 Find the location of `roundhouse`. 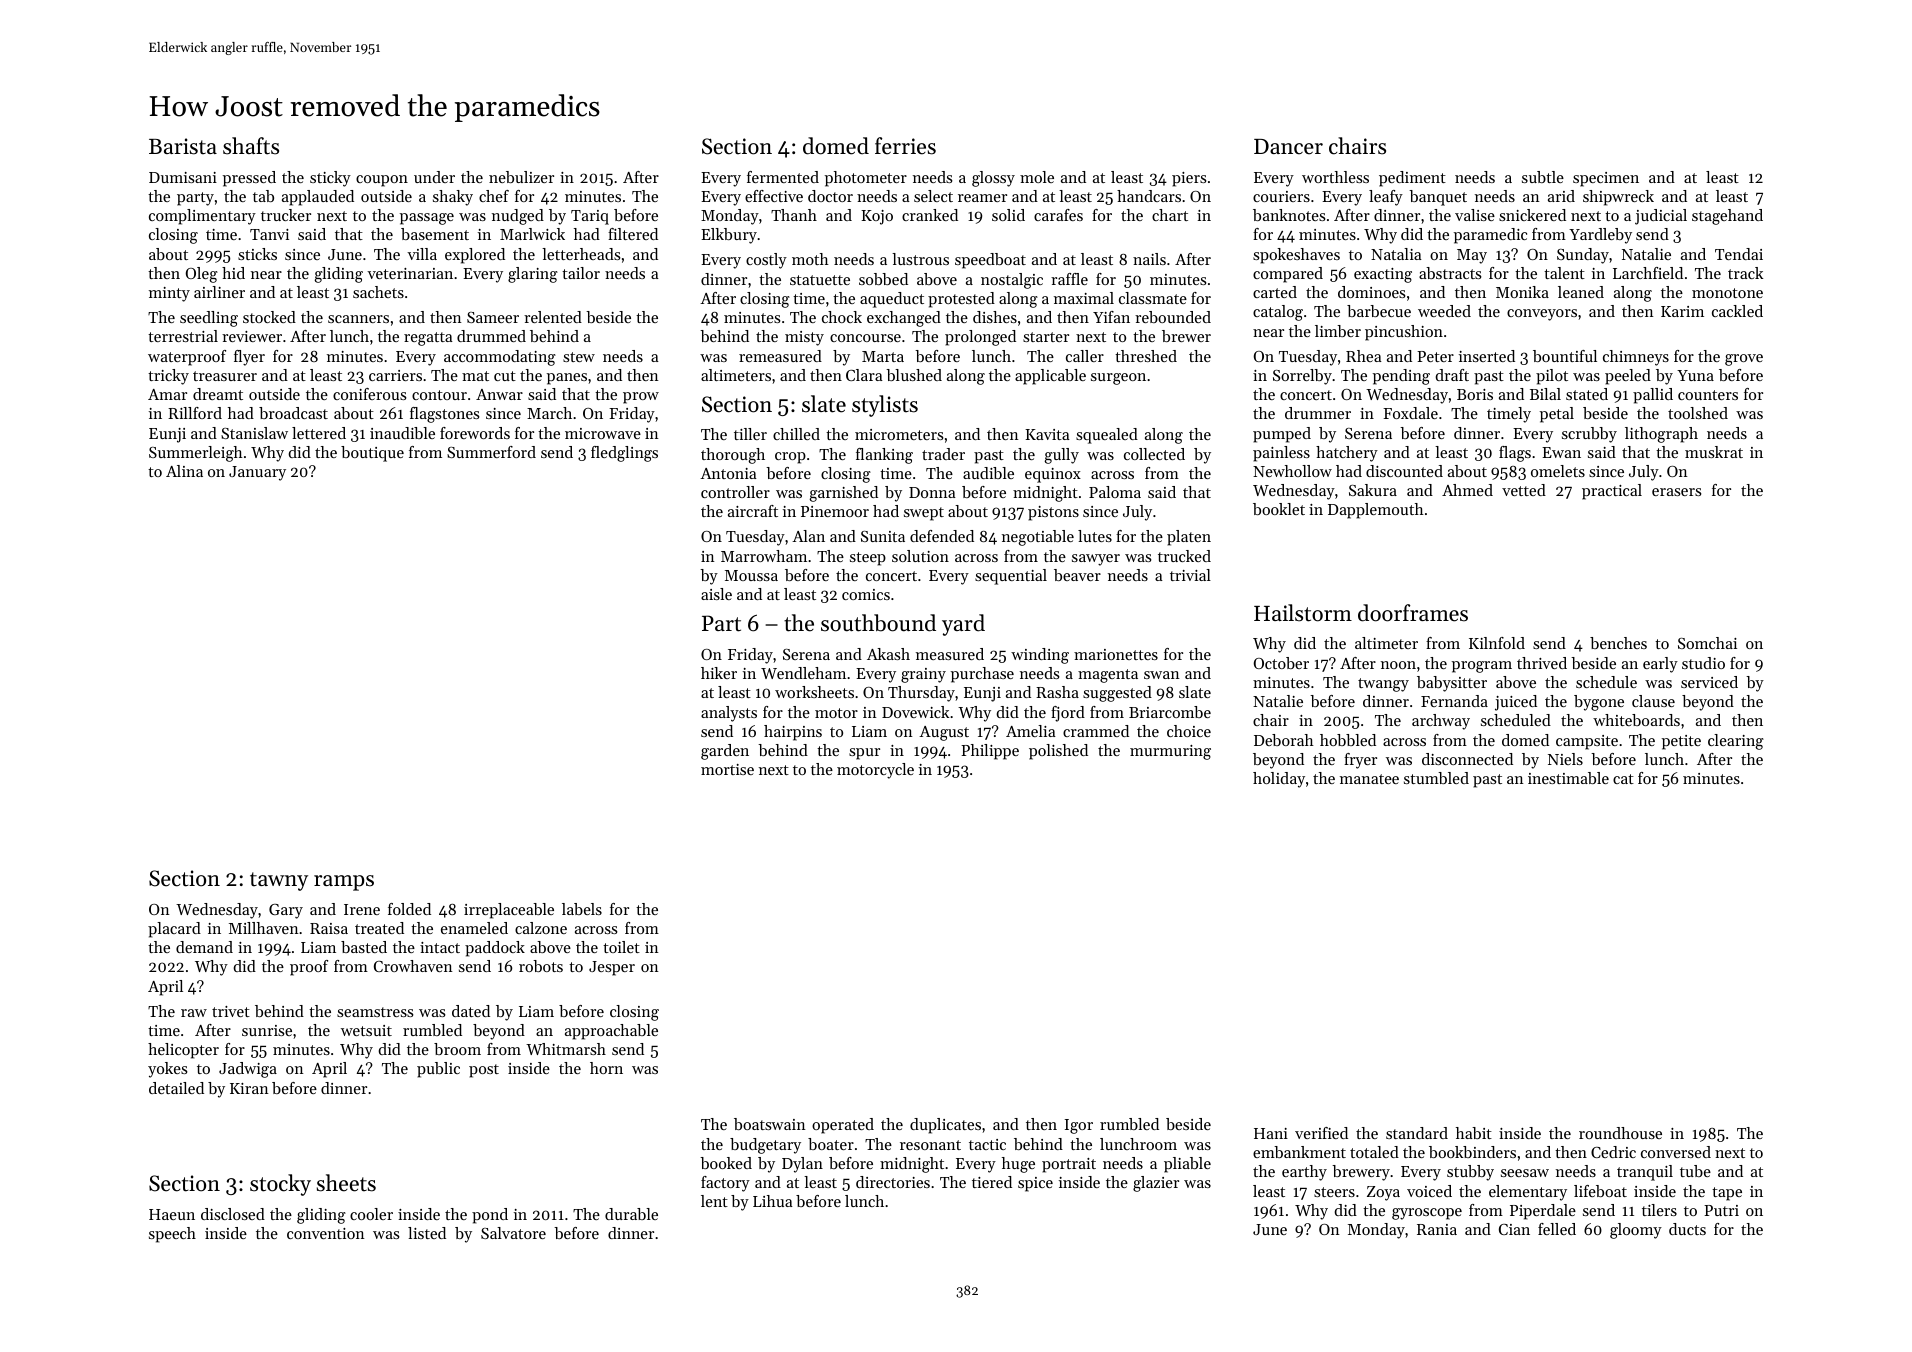

roundhouse is located at coordinates (1620, 1133).
